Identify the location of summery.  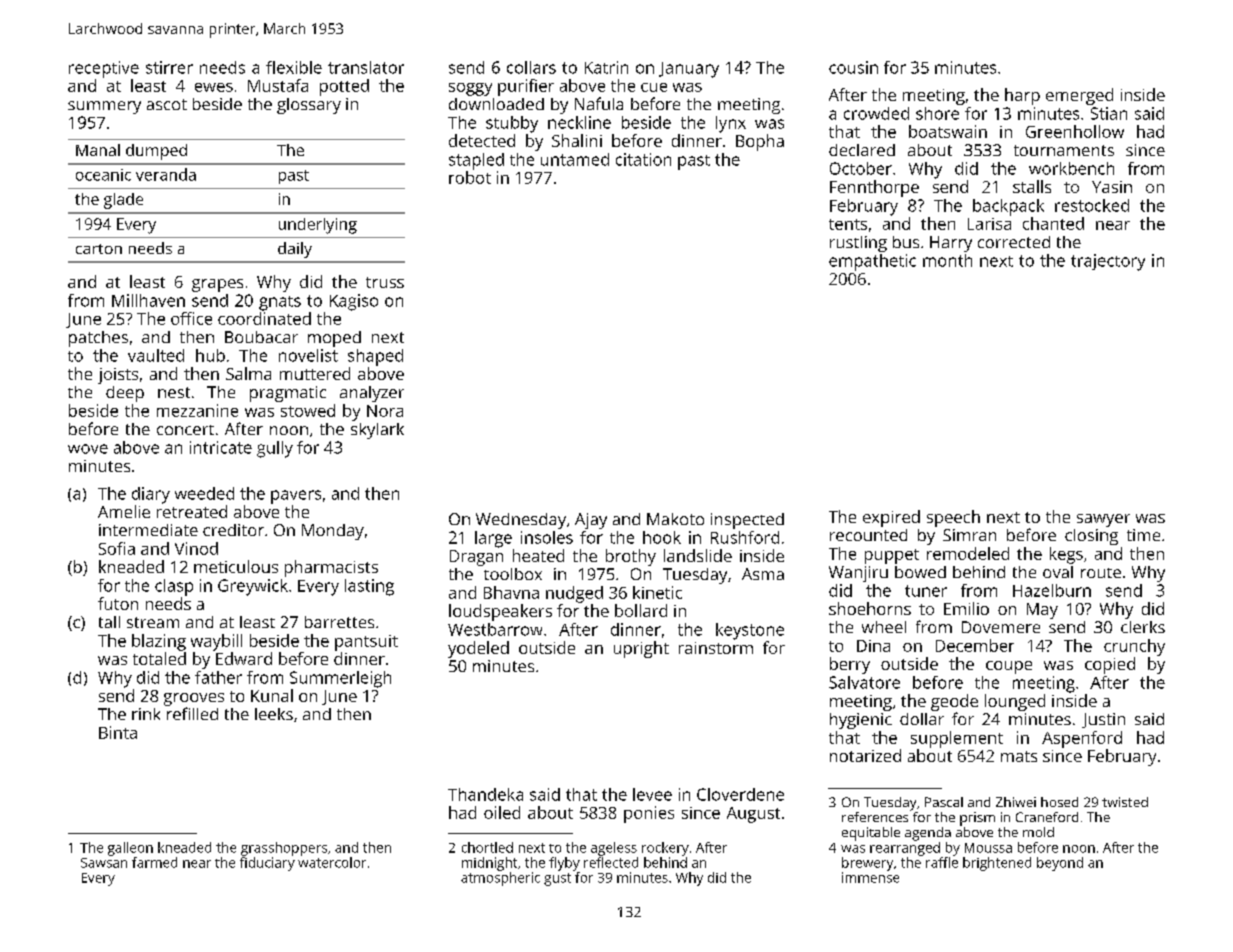
(104, 107).
